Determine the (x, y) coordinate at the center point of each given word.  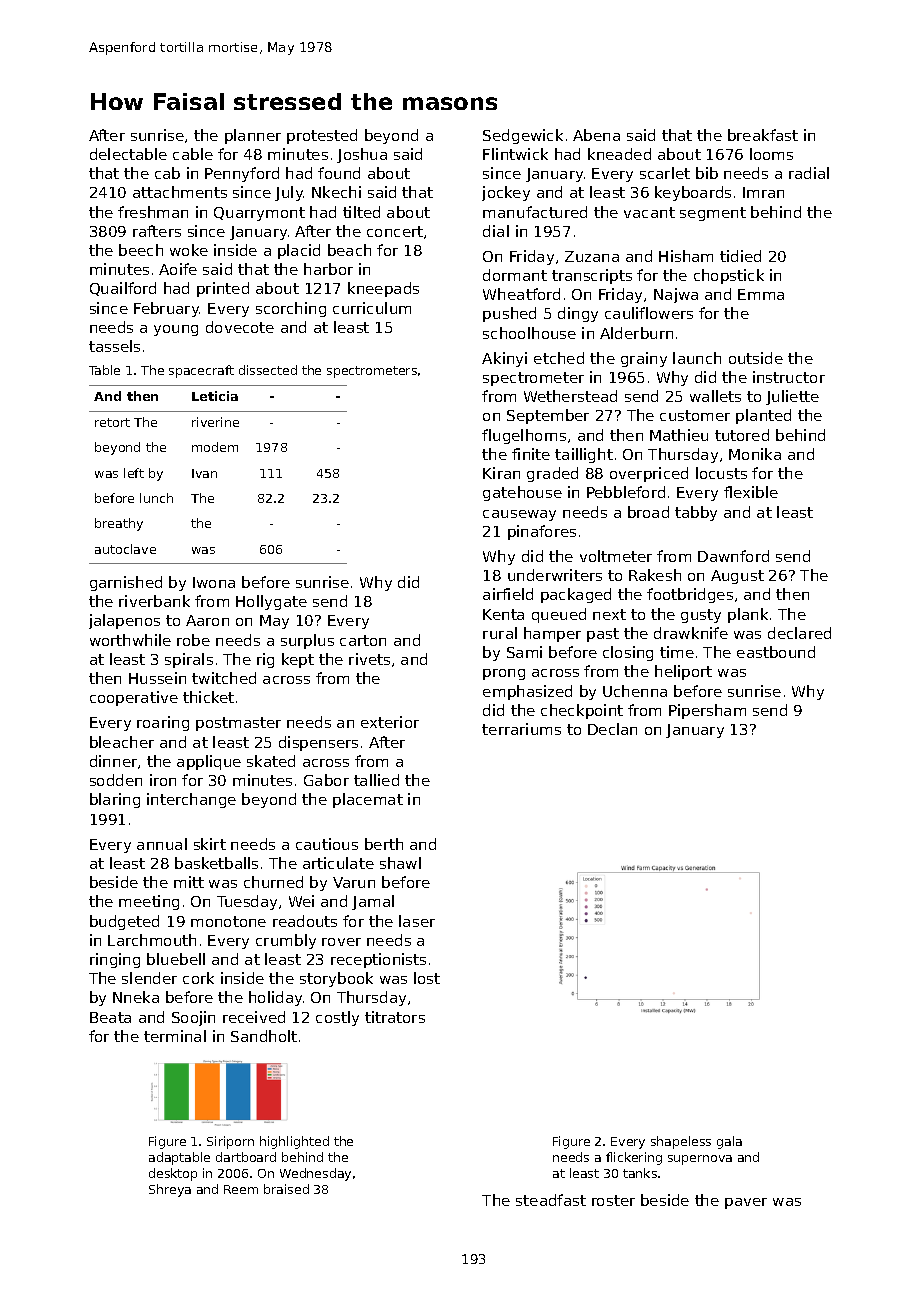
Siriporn (230, 1142)
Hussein (157, 678)
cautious (327, 844)
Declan (612, 729)
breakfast (763, 135)
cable (193, 154)
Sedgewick (523, 136)
